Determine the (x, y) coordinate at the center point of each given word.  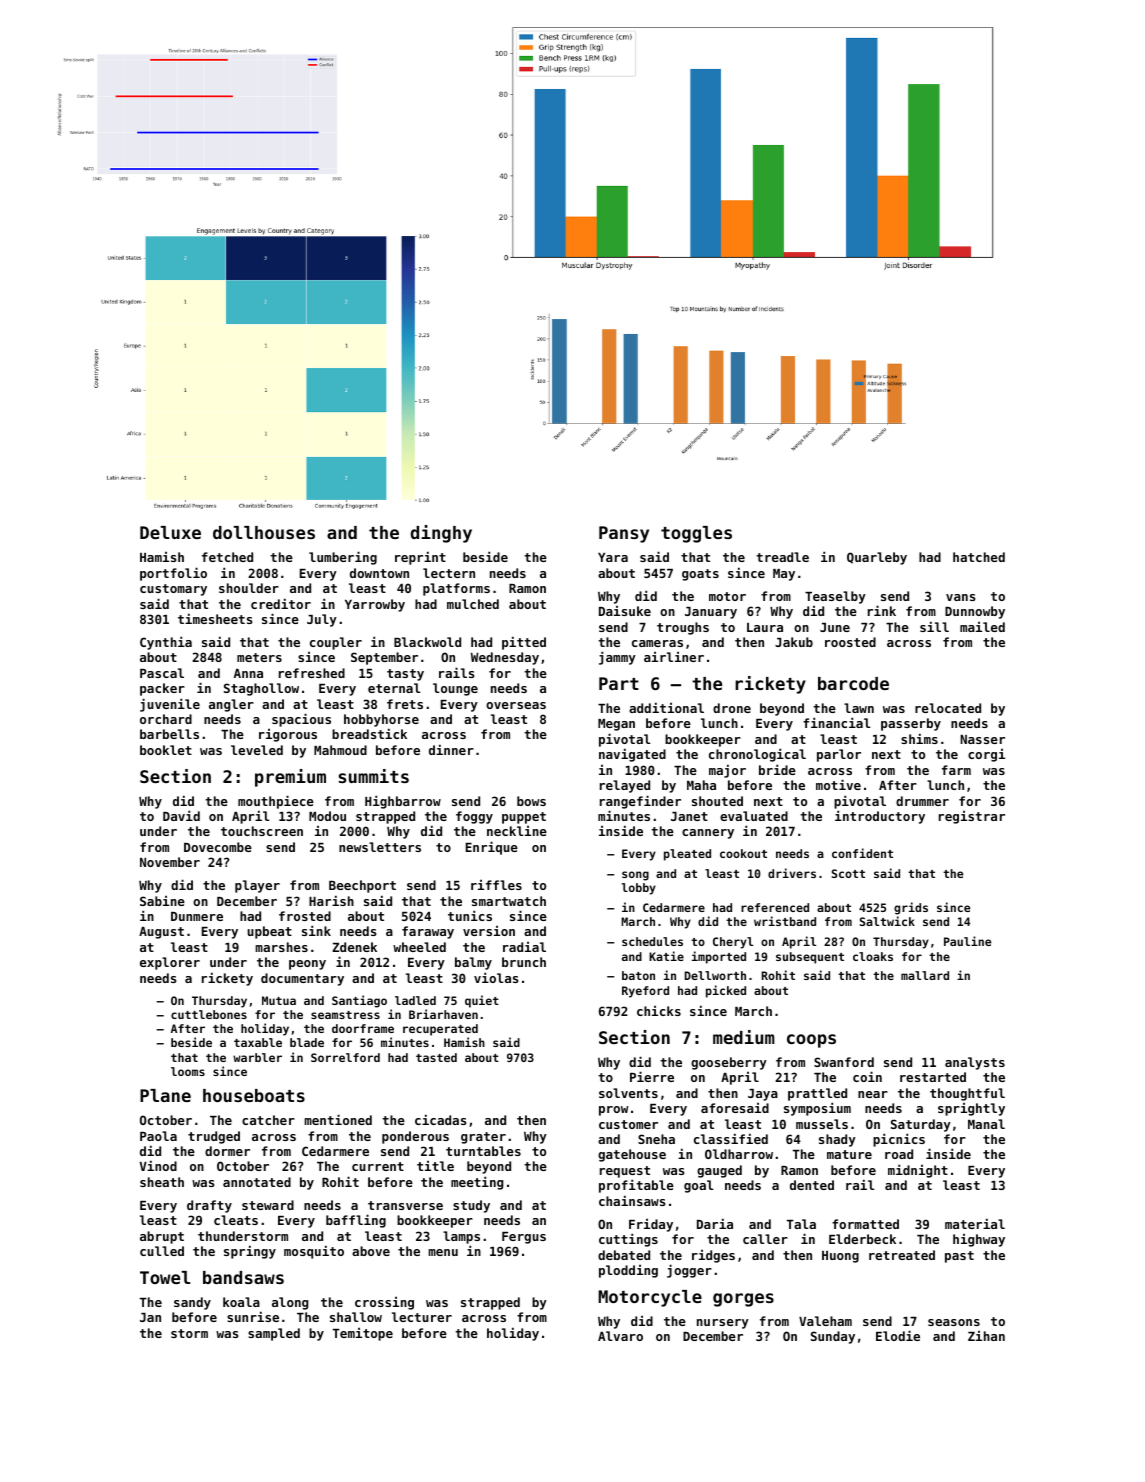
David (181, 815)
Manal (986, 1124)
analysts (975, 1063)
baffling (356, 1221)
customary (173, 590)
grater (483, 1138)
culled (162, 1251)
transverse (405, 1205)
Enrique (492, 848)
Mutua (279, 1000)
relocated (948, 708)
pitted (524, 643)
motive (838, 784)
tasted (436, 1057)
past (959, 1257)
